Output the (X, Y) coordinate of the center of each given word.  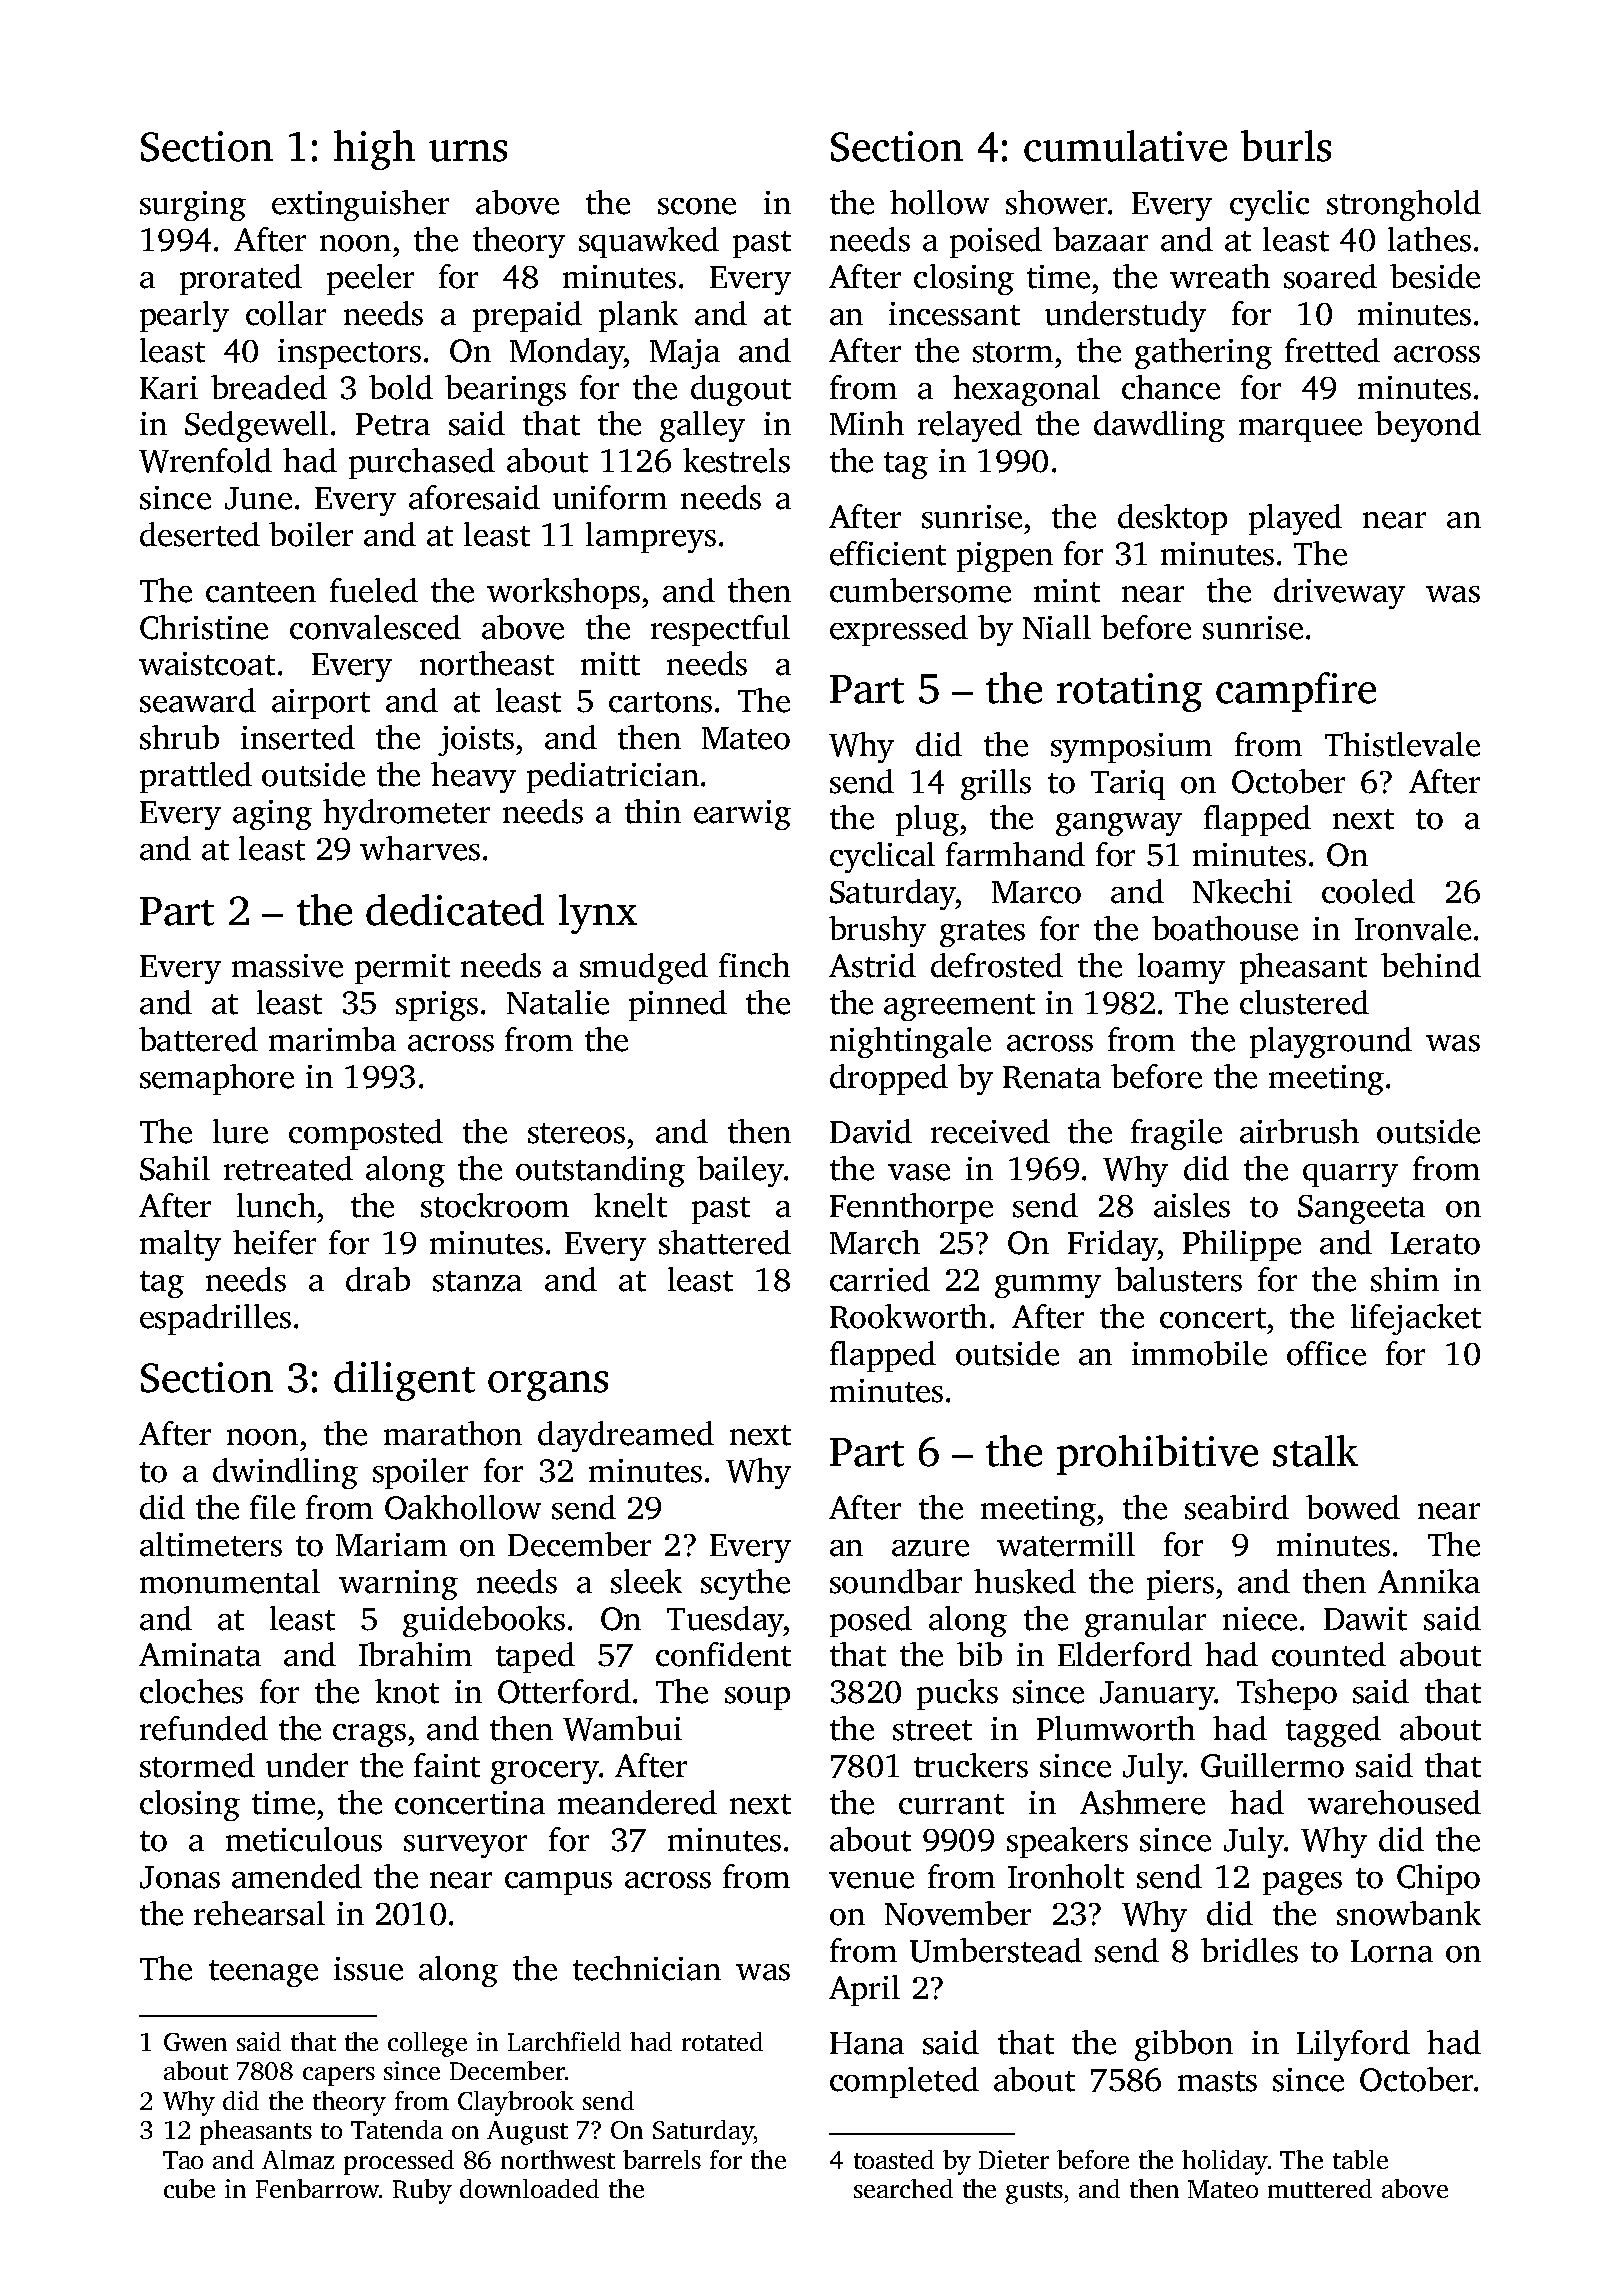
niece (1260, 1619)
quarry (1350, 1175)
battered (198, 1039)
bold (401, 387)
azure (930, 1548)
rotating (1129, 692)
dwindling (285, 1473)
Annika (1429, 1581)
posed (871, 1621)
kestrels (736, 460)
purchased (422, 463)
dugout (741, 390)
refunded (204, 1728)
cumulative (1125, 146)
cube (189, 2188)
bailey (740, 1171)
